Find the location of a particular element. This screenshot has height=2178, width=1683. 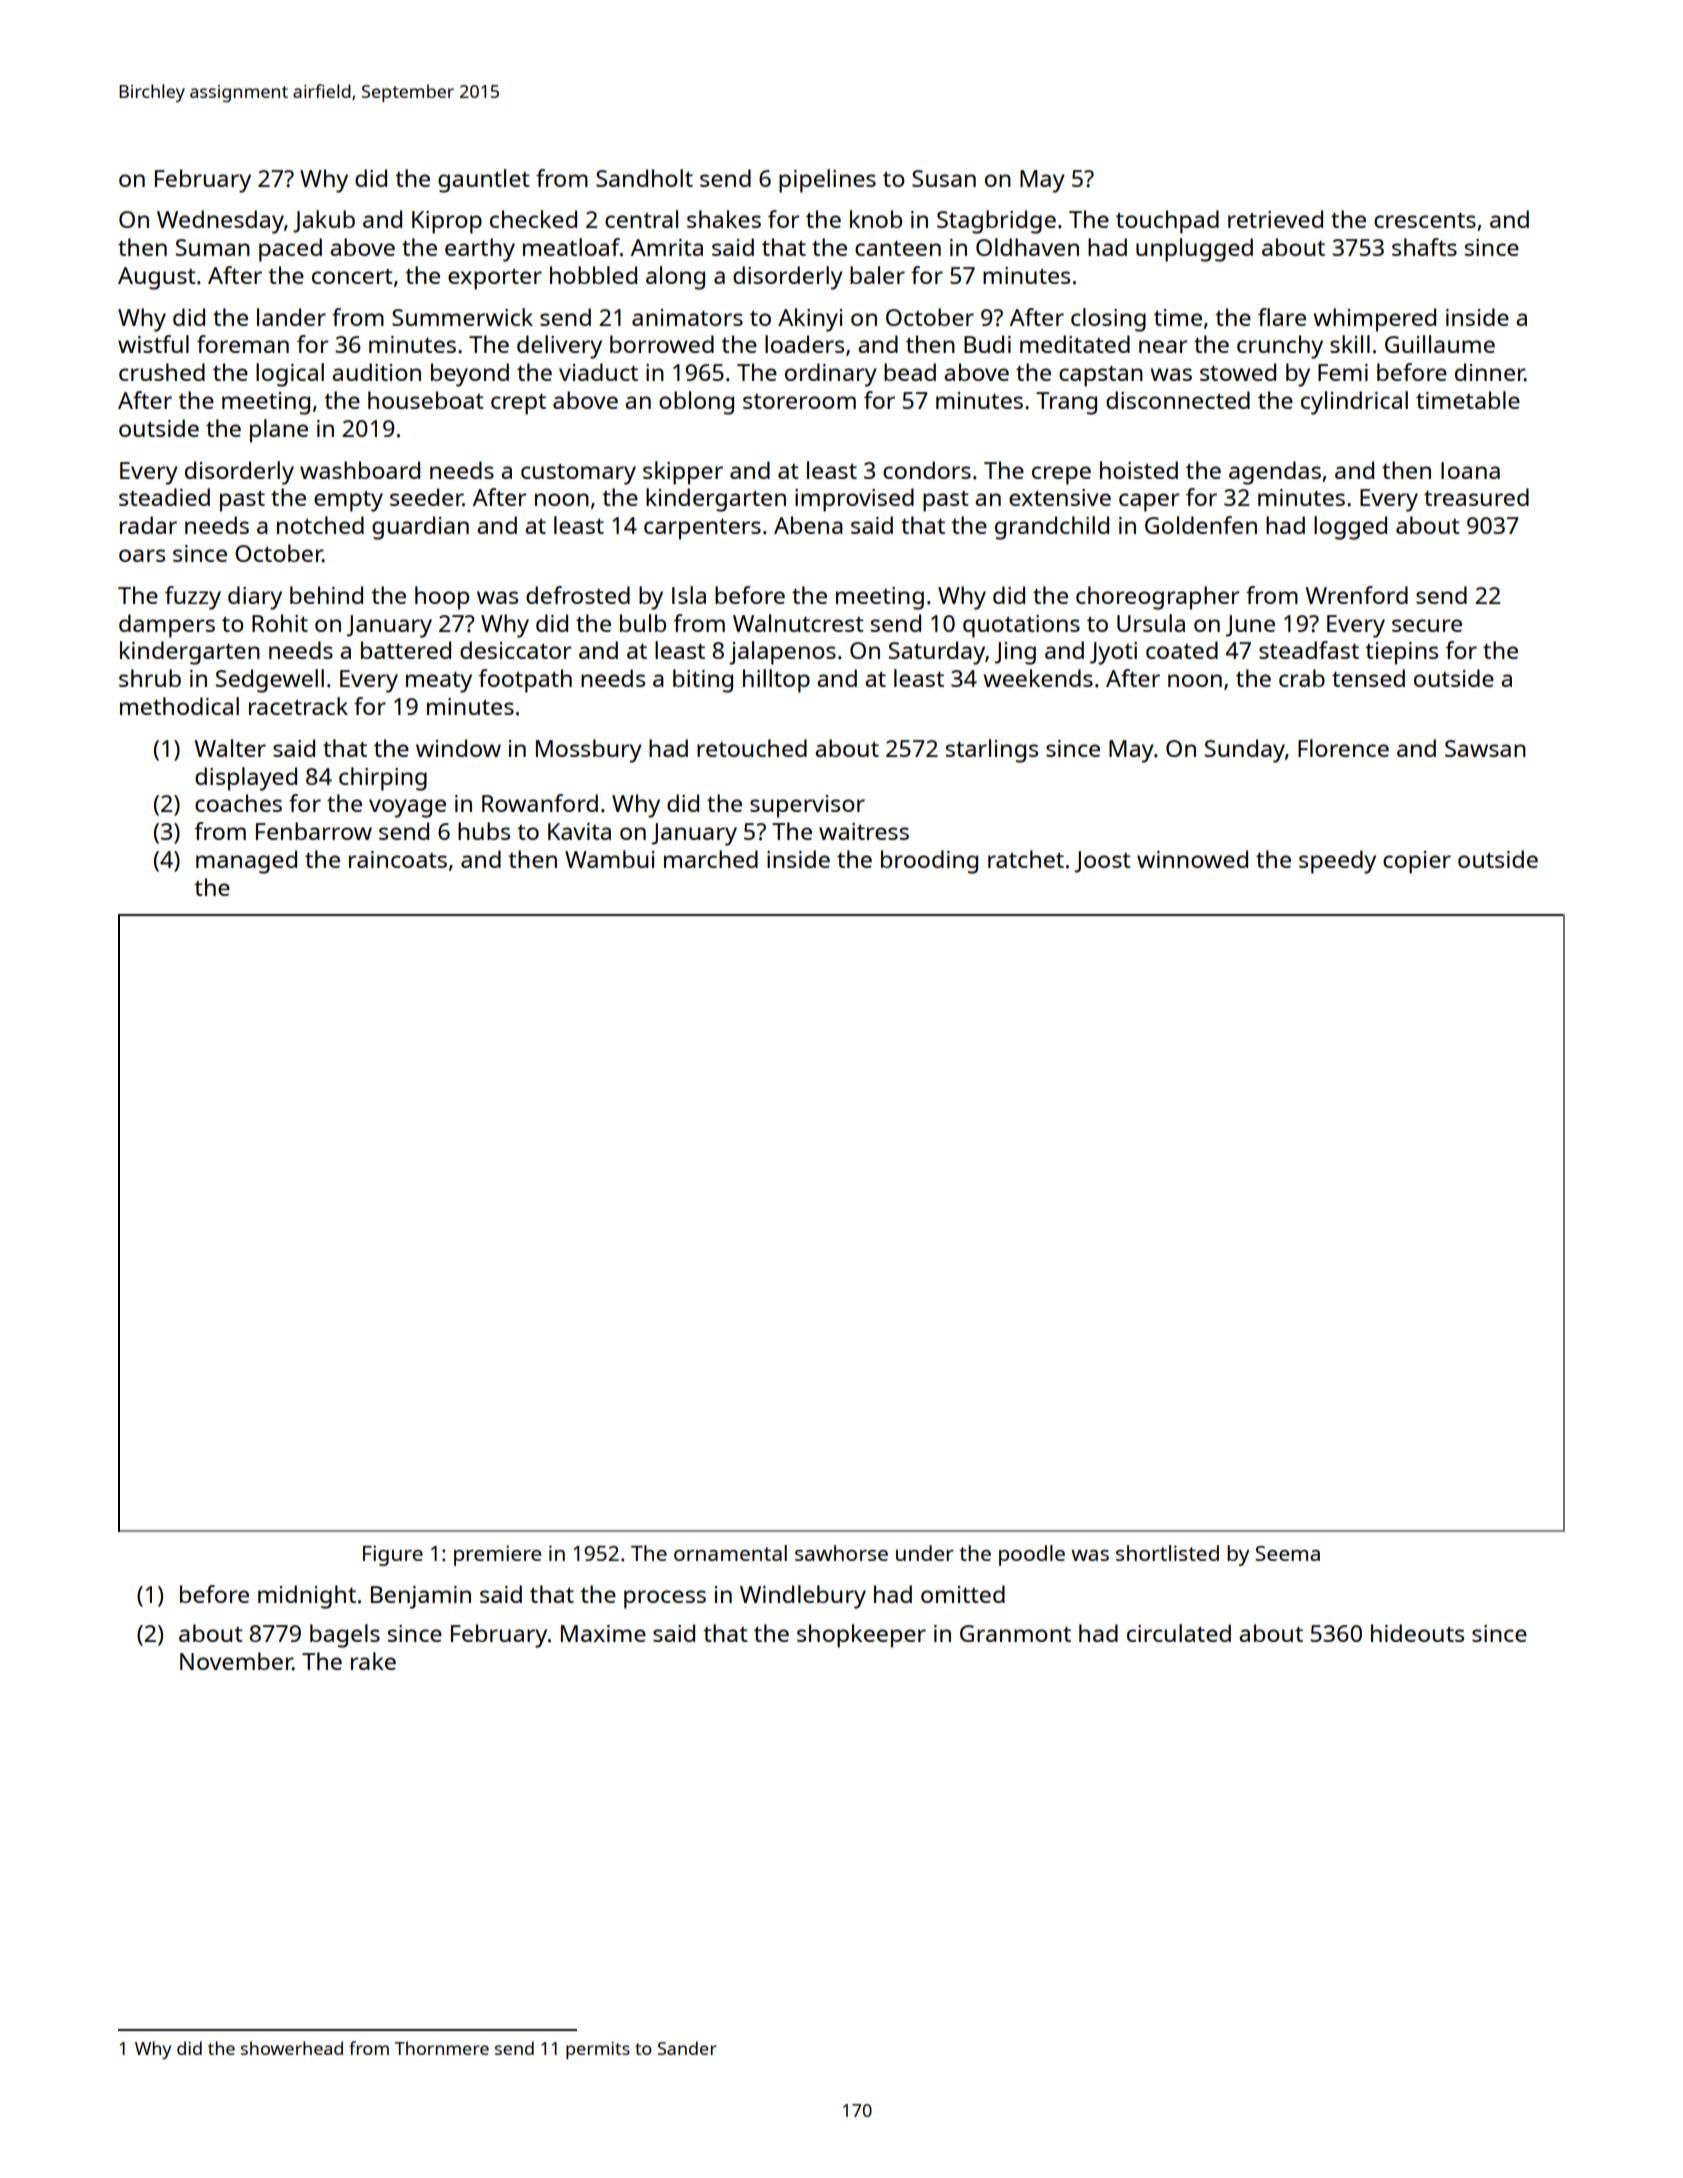

racetrack is located at coordinates (298, 706).
